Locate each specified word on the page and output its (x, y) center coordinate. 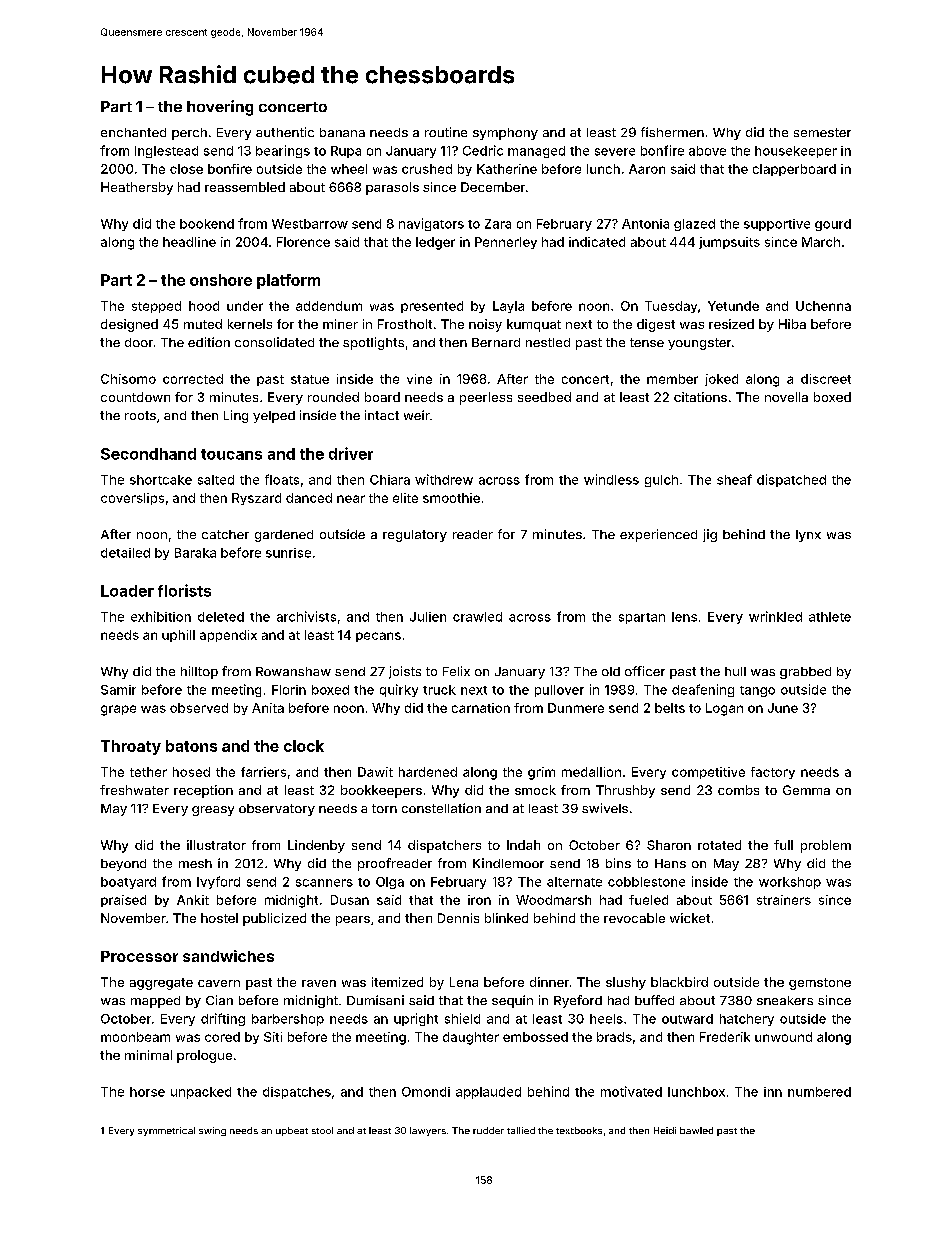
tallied (521, 1130)
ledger (435, 243)
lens (684, 617)
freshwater (134, 790)
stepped (156, 307)
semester (822, 132)
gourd (833, 225)
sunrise (288, 553)
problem (826, 846)
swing (212, 1131)
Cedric (483, 150)
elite (405, 498)
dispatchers (444, 846)
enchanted (133, 132)
